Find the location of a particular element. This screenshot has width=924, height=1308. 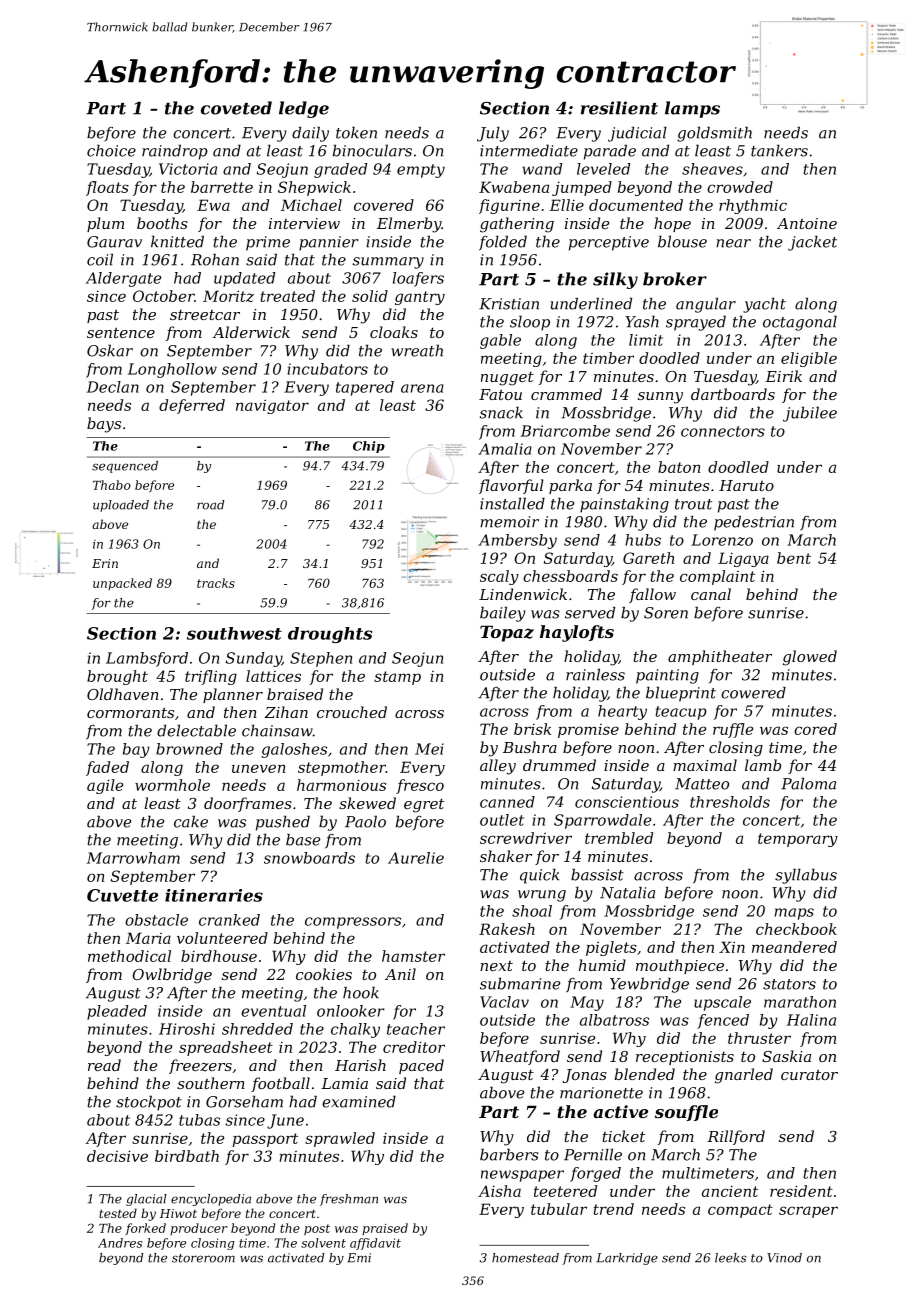

brought is located at coordinates (117, 677).
